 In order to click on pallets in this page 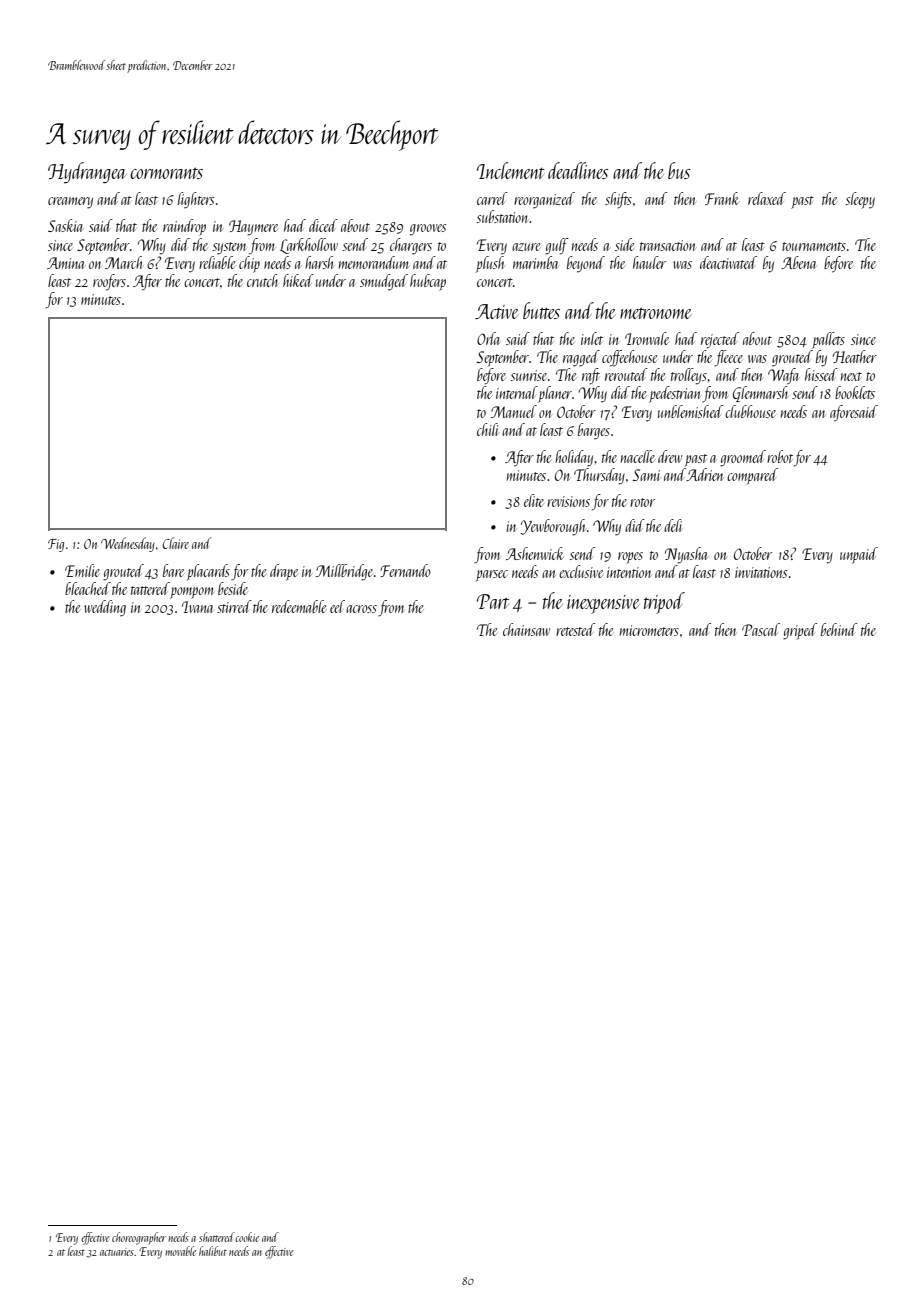, I will do `click(828, 340)`.
